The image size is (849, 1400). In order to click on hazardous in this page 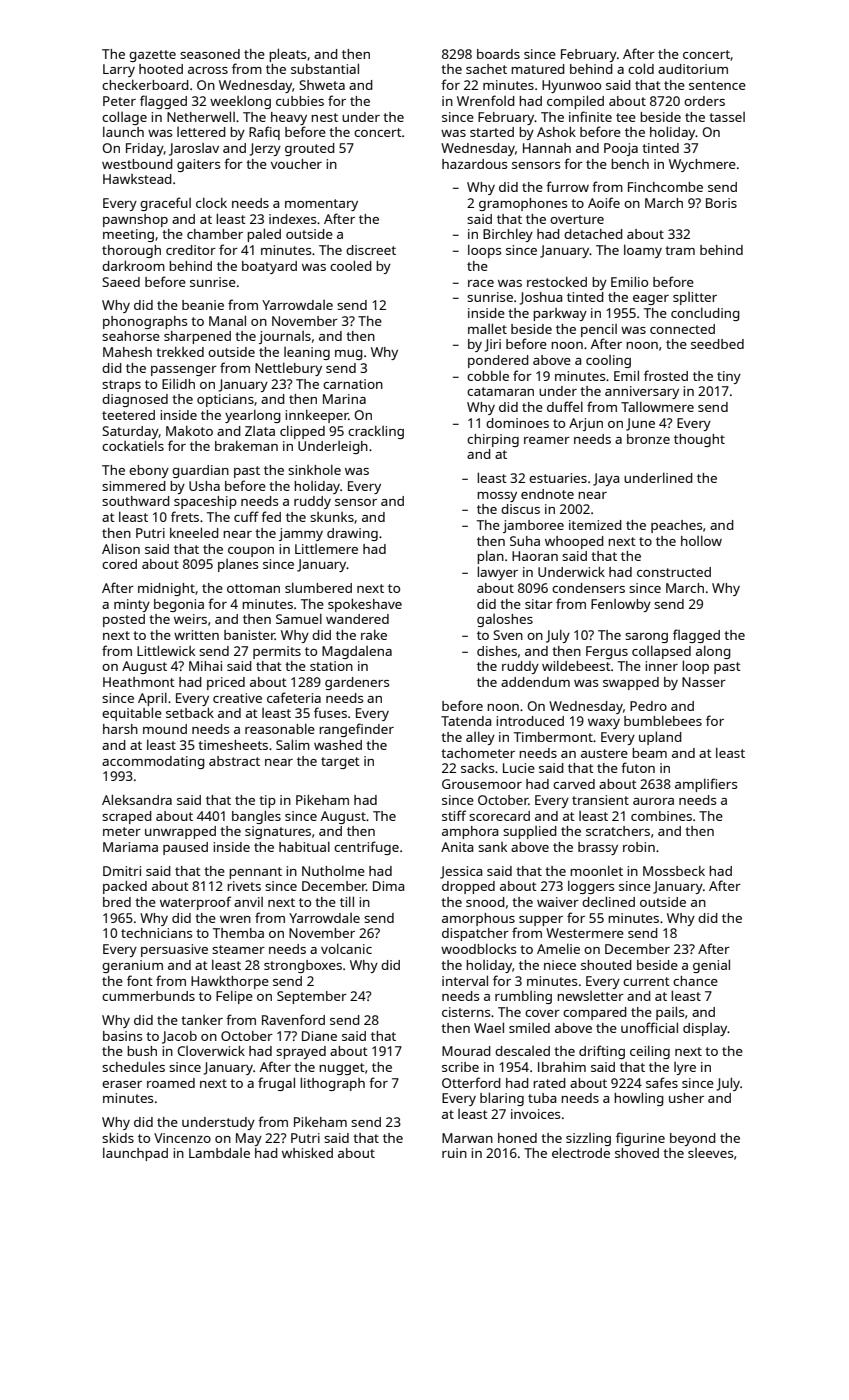, I will do `click(474, 164)`.
